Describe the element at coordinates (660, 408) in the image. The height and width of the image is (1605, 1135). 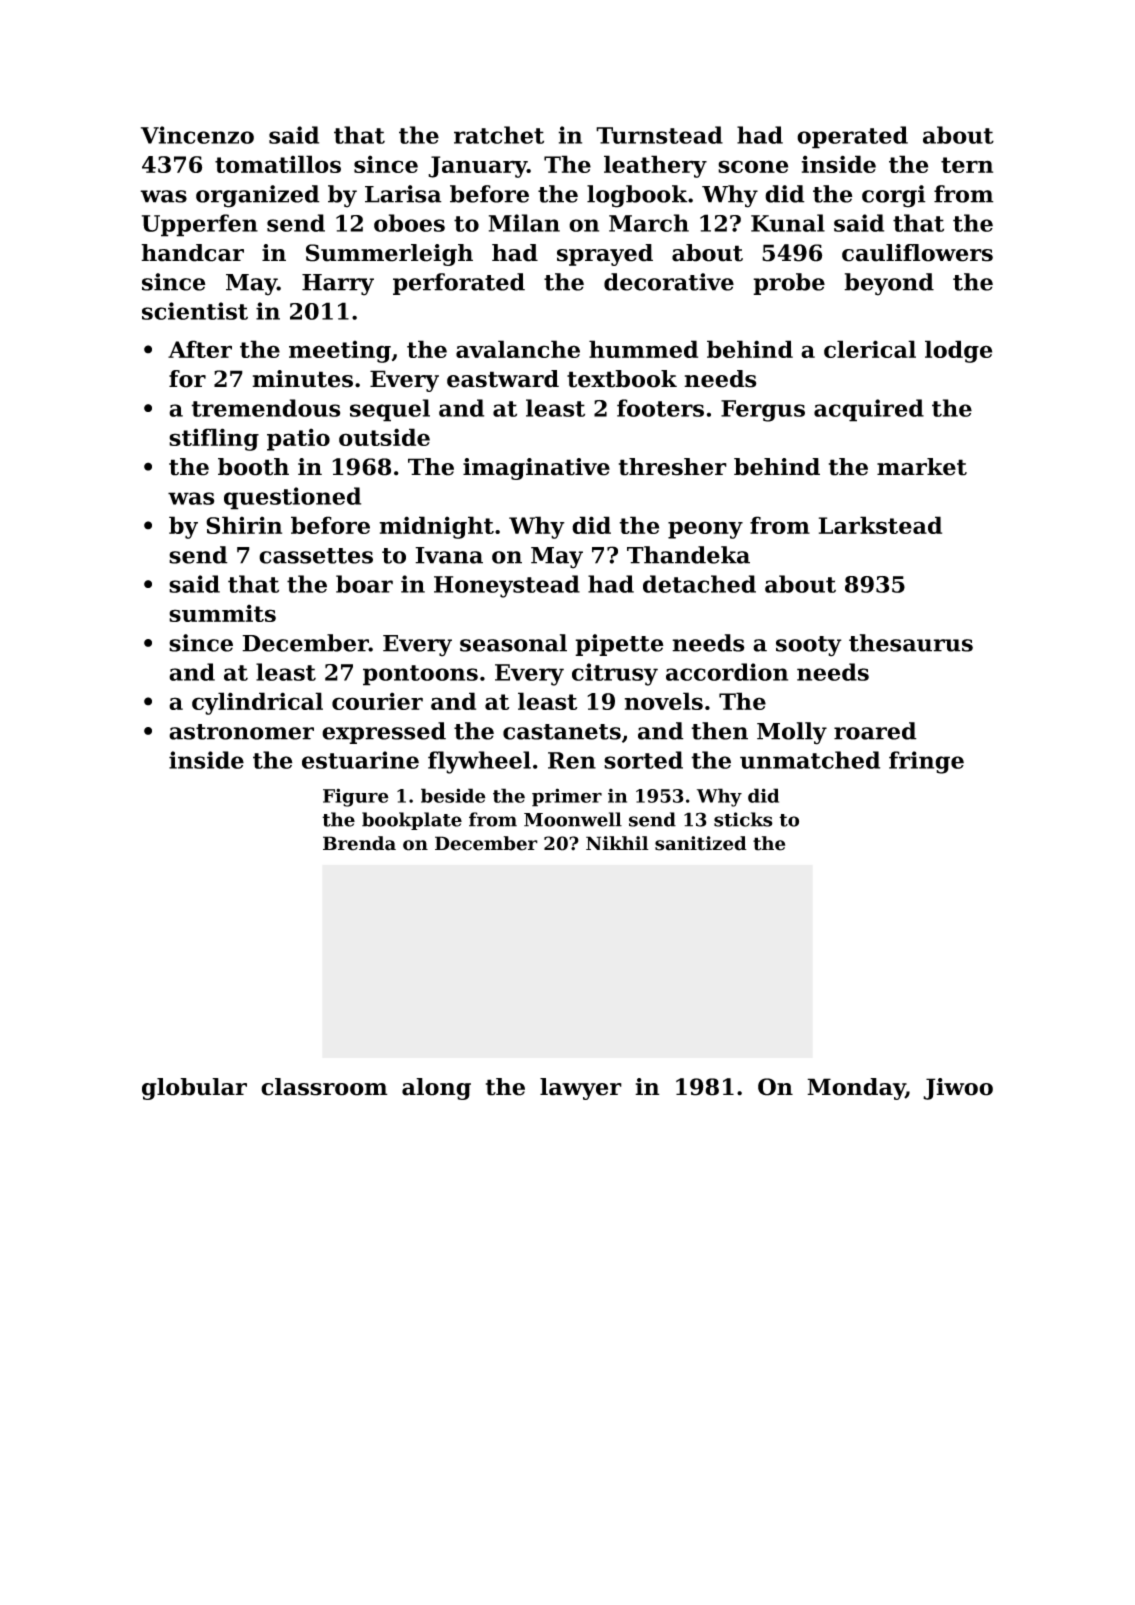
I see `footers` at that location.
